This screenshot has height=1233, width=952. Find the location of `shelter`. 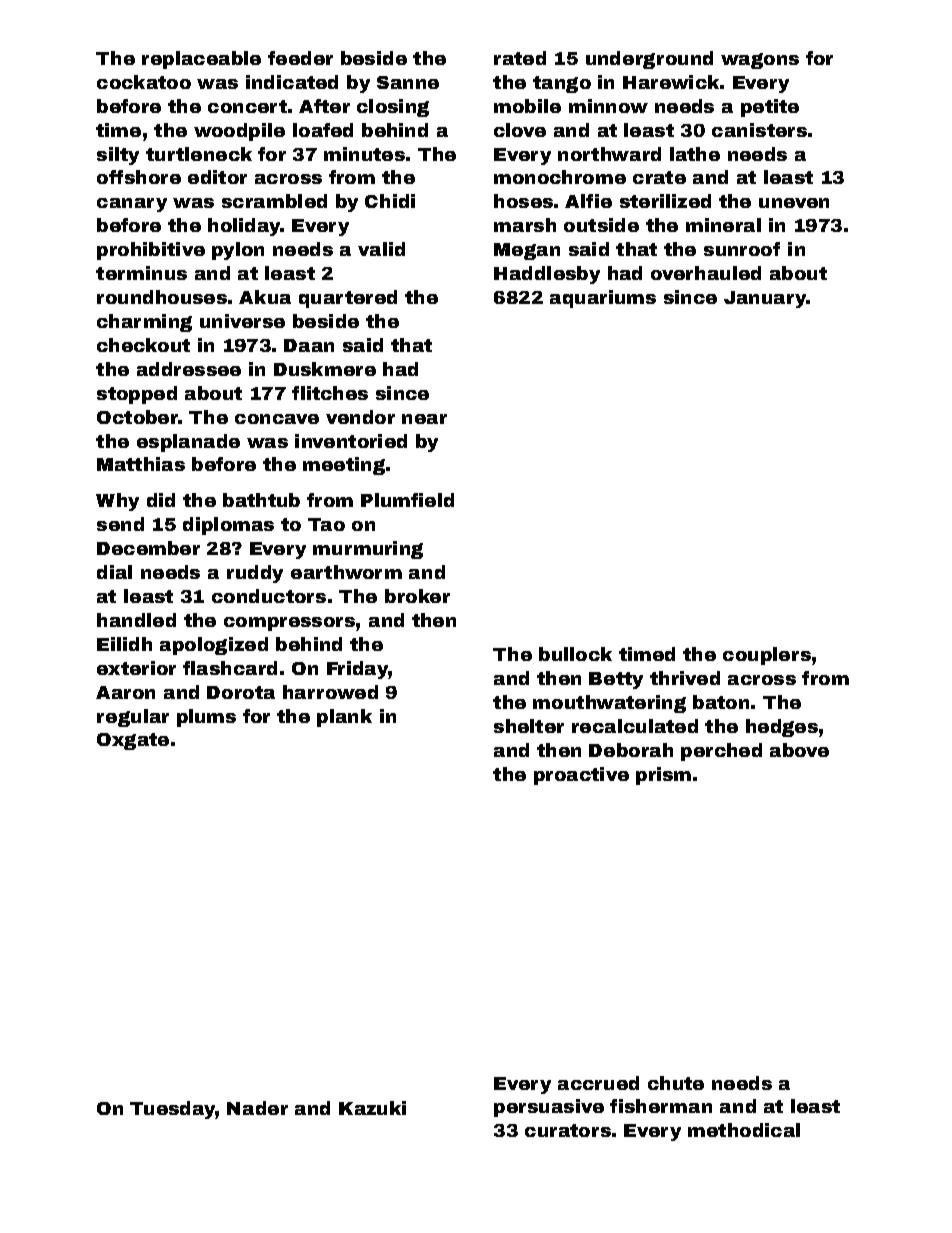

shelter is located at coordinates (529, 726).
